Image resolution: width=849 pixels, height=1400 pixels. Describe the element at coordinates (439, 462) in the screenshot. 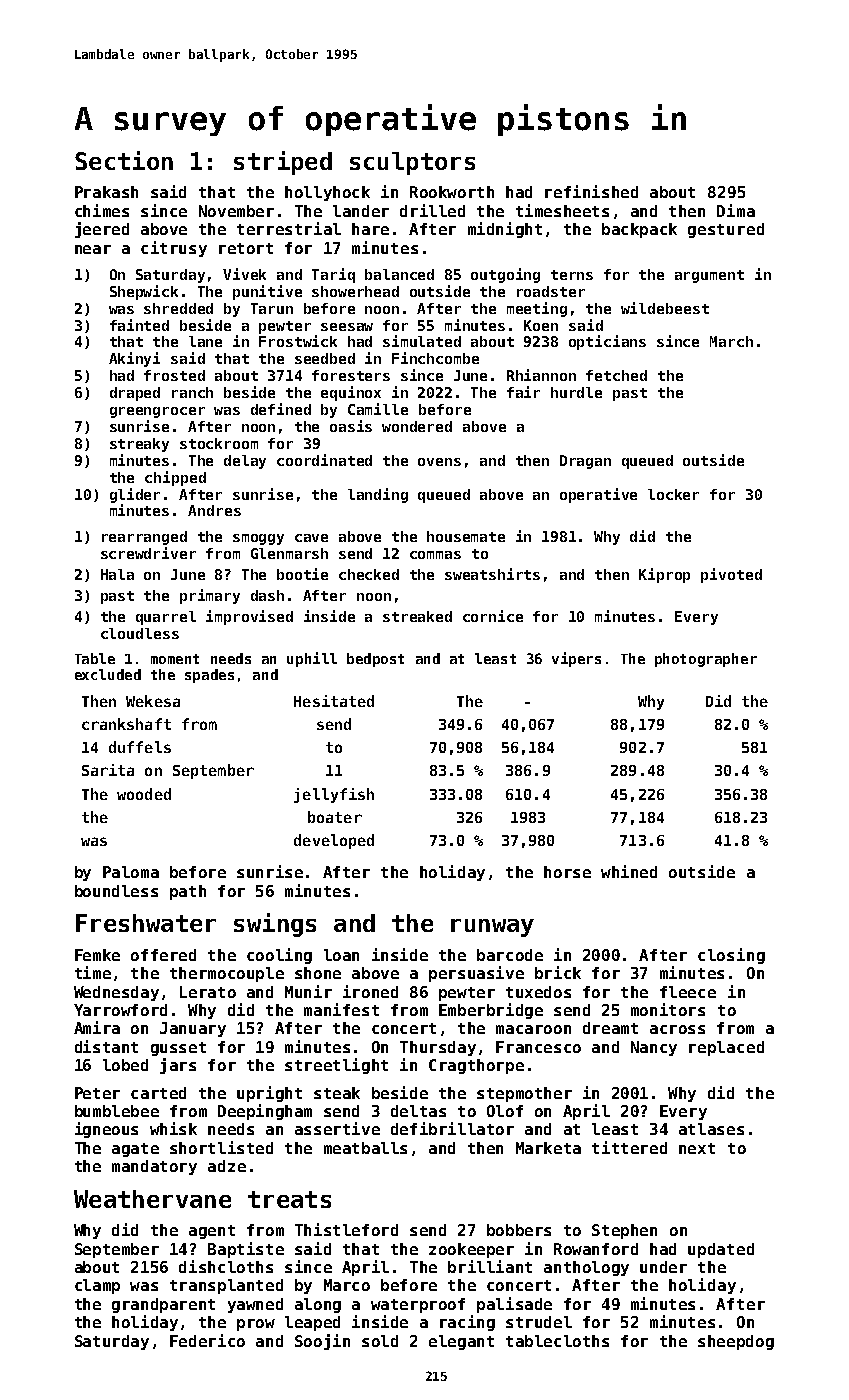

I see `ovens` at that location.
